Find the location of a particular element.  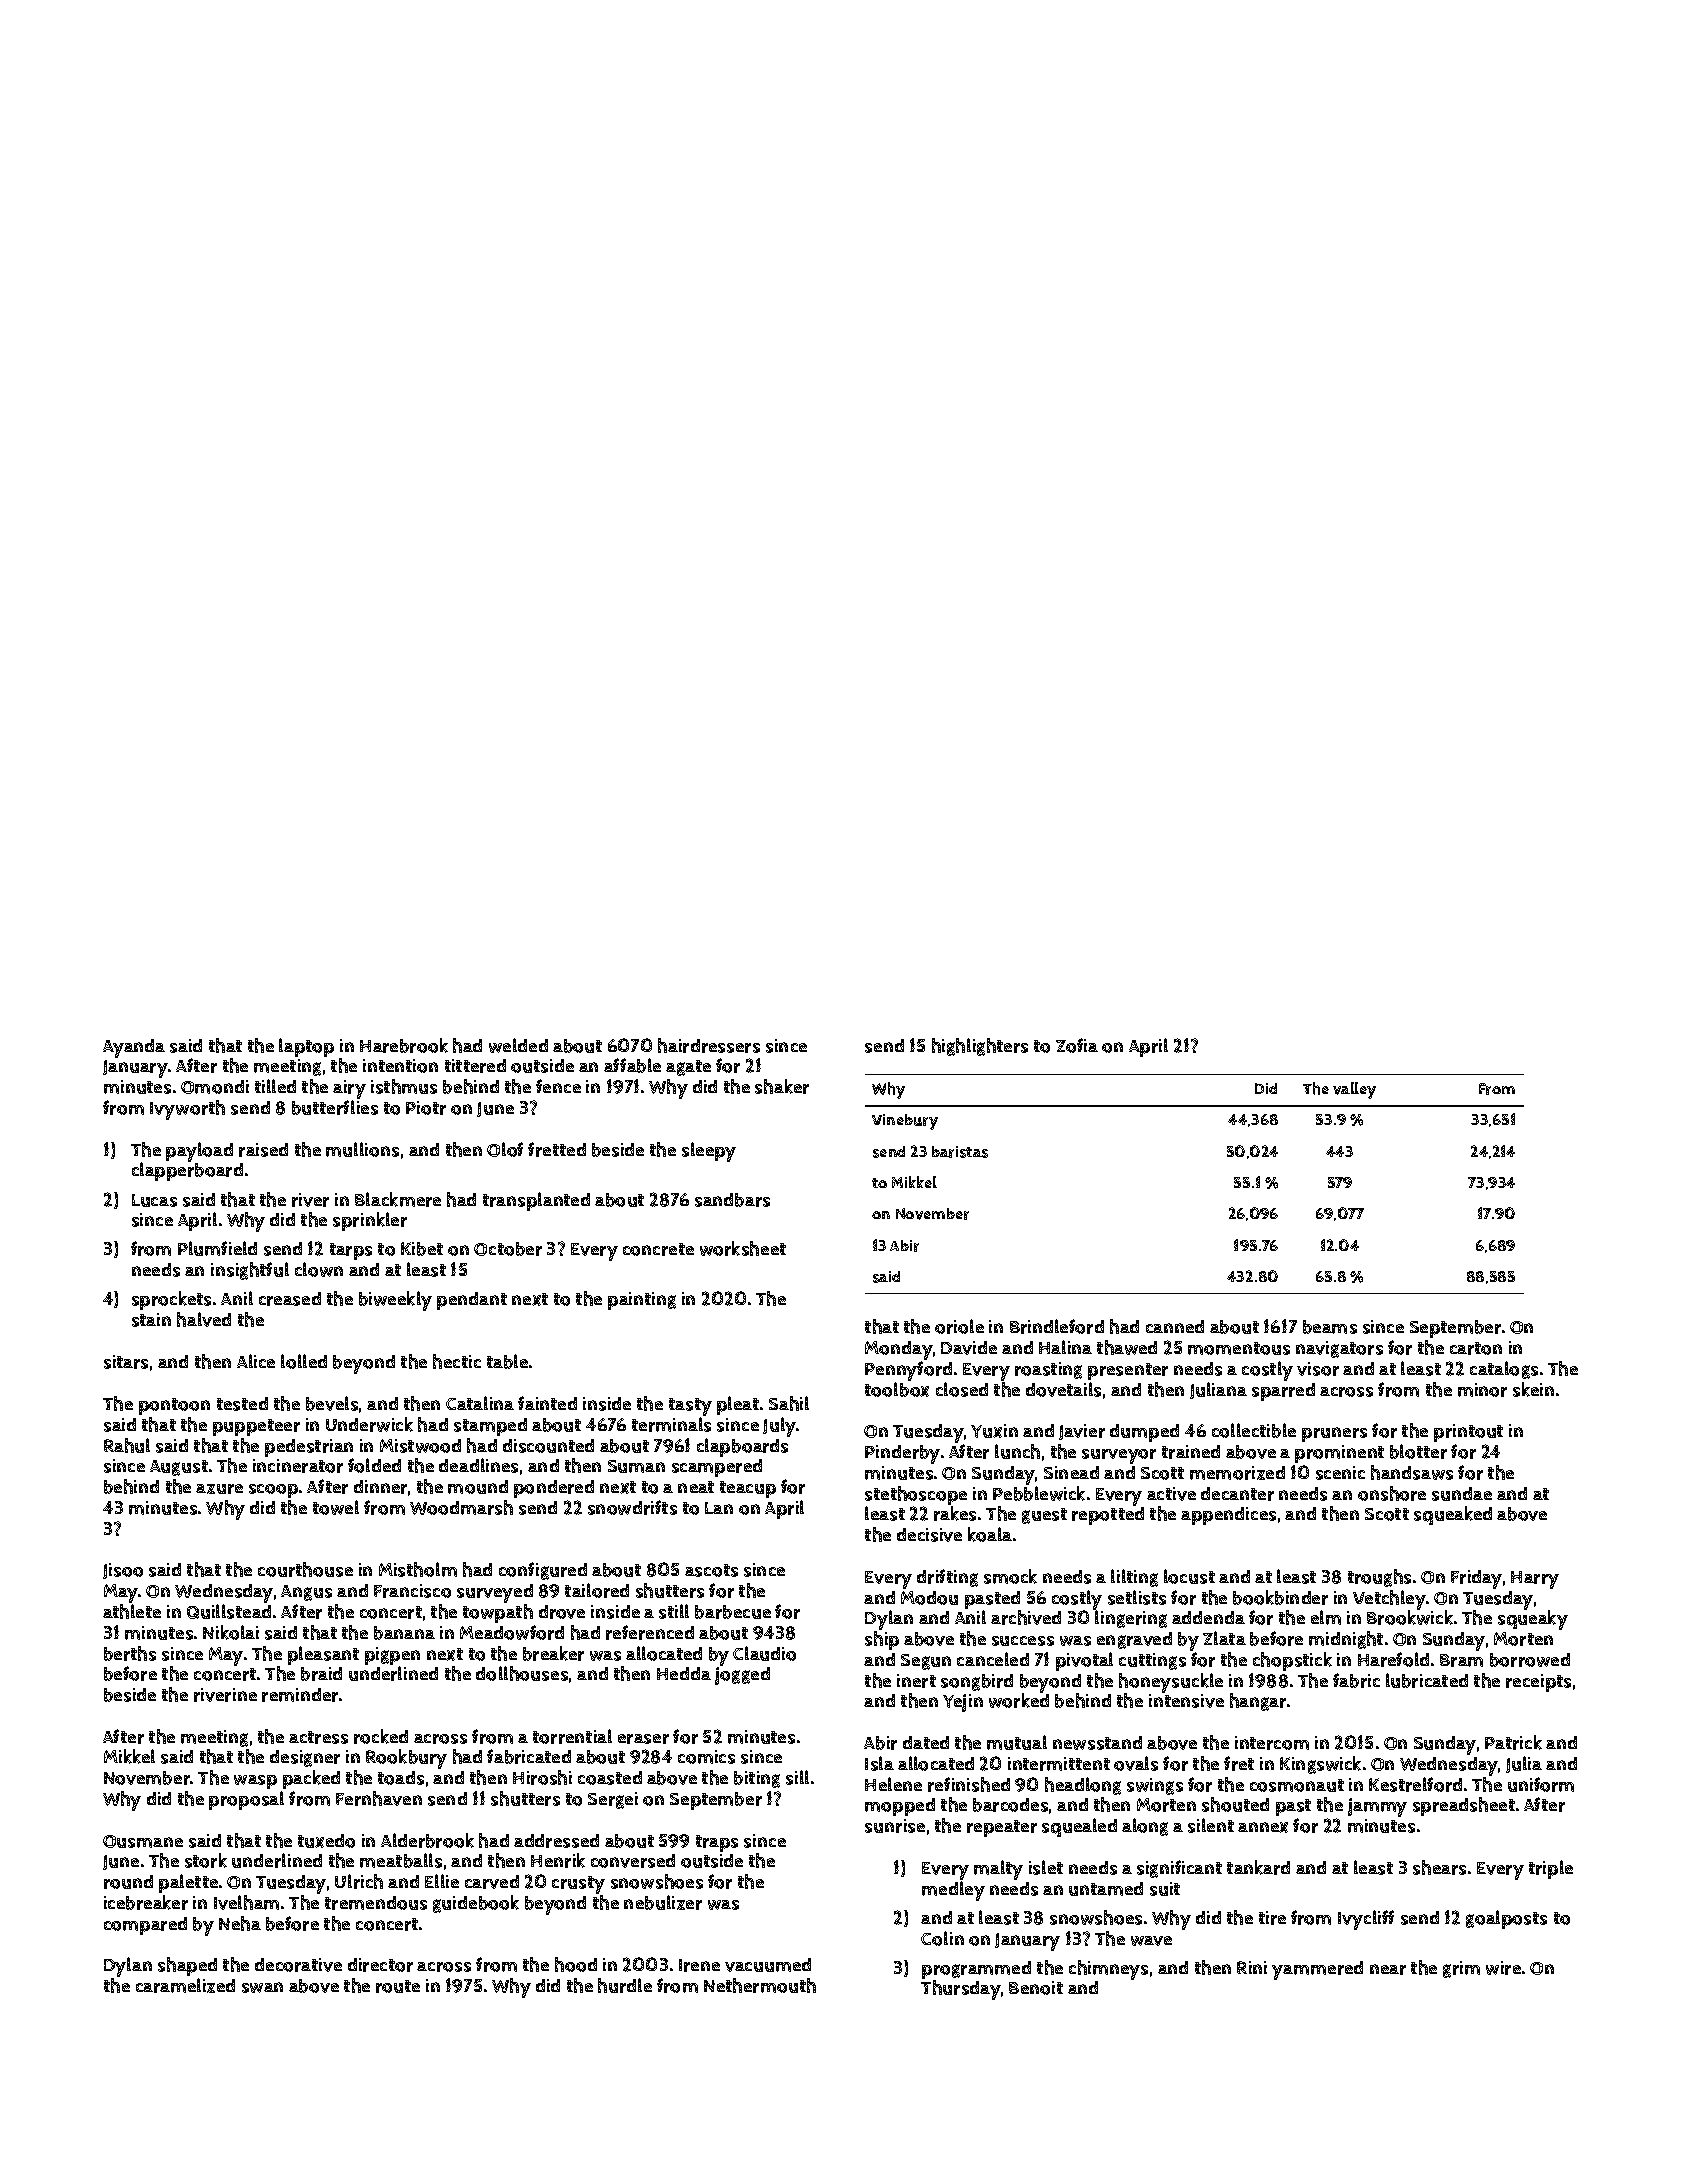

tankard is located at coordinates (1258, 1867).
